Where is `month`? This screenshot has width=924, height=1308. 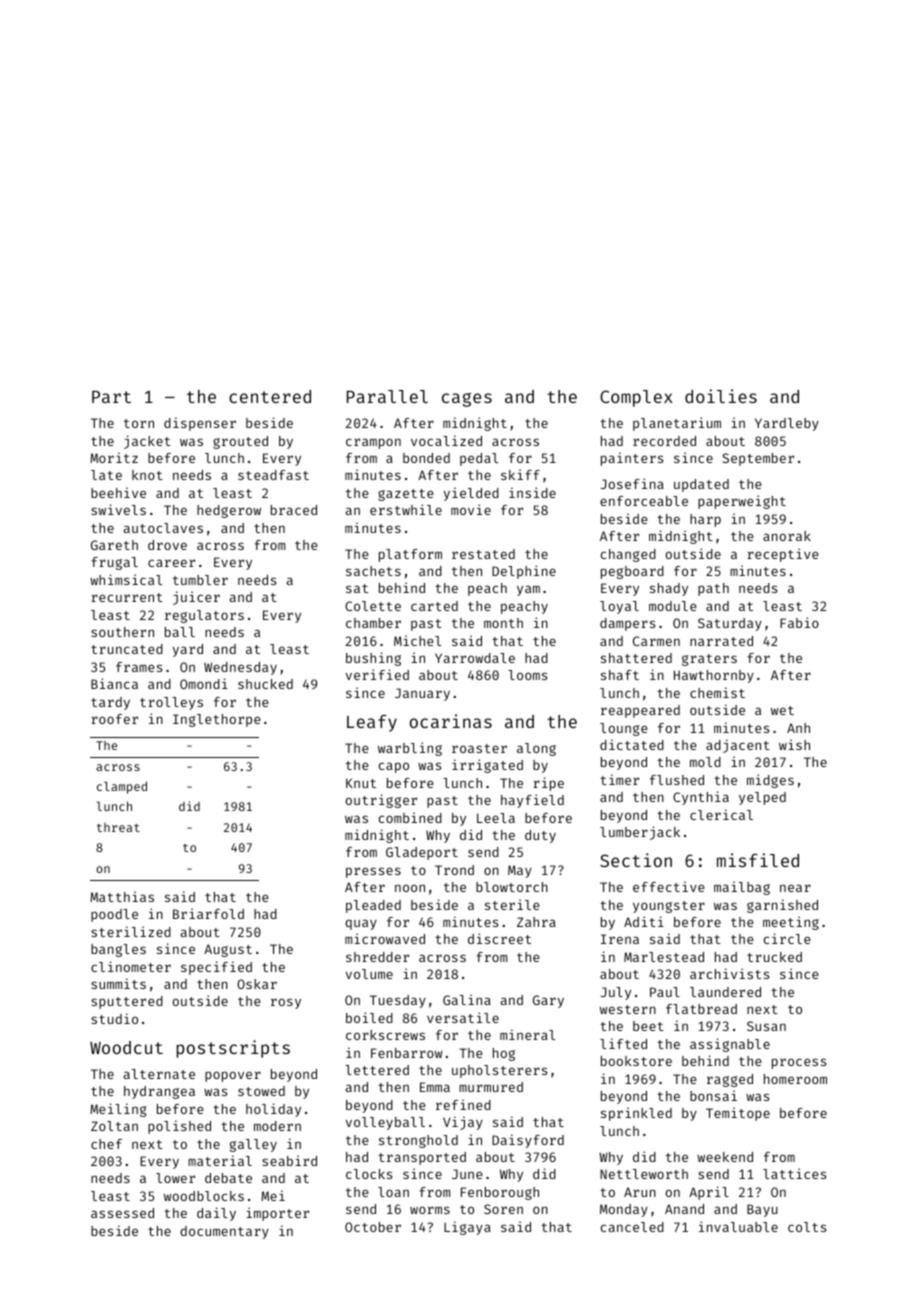
month is located at coordinates (503, 623).
